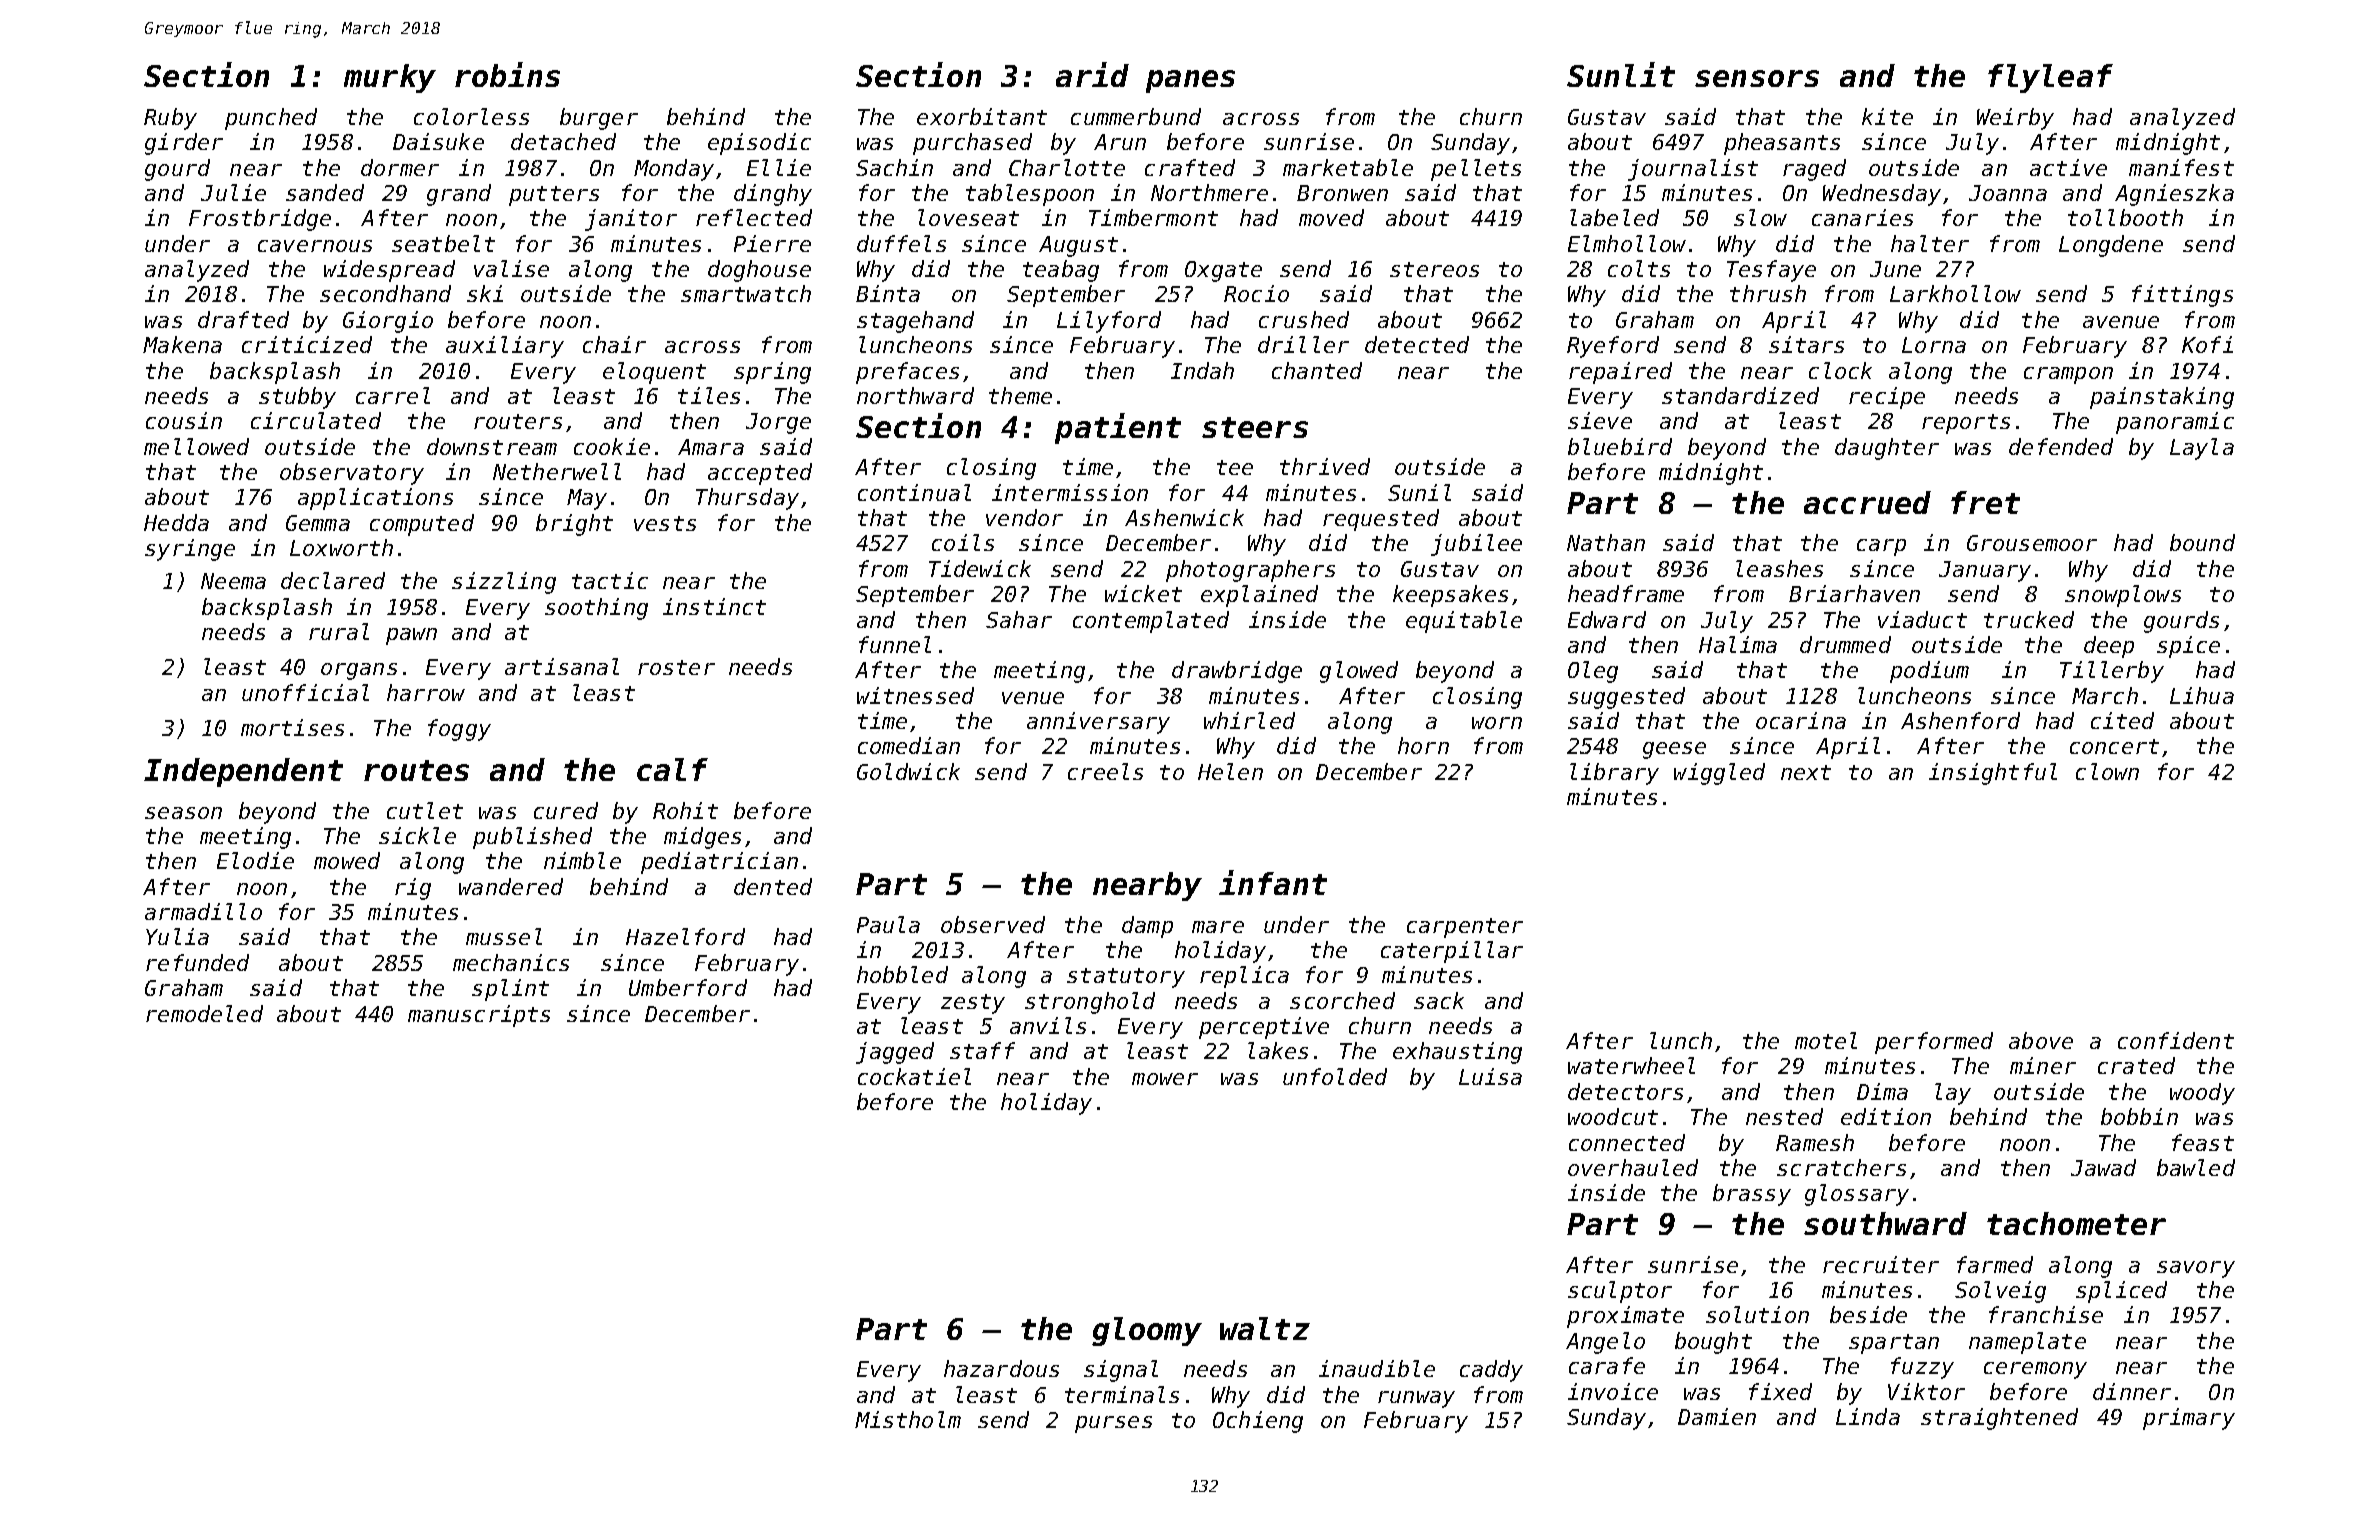  Describe the element at coordinates (1331, 217) in the document. I see `moved` at that location.
